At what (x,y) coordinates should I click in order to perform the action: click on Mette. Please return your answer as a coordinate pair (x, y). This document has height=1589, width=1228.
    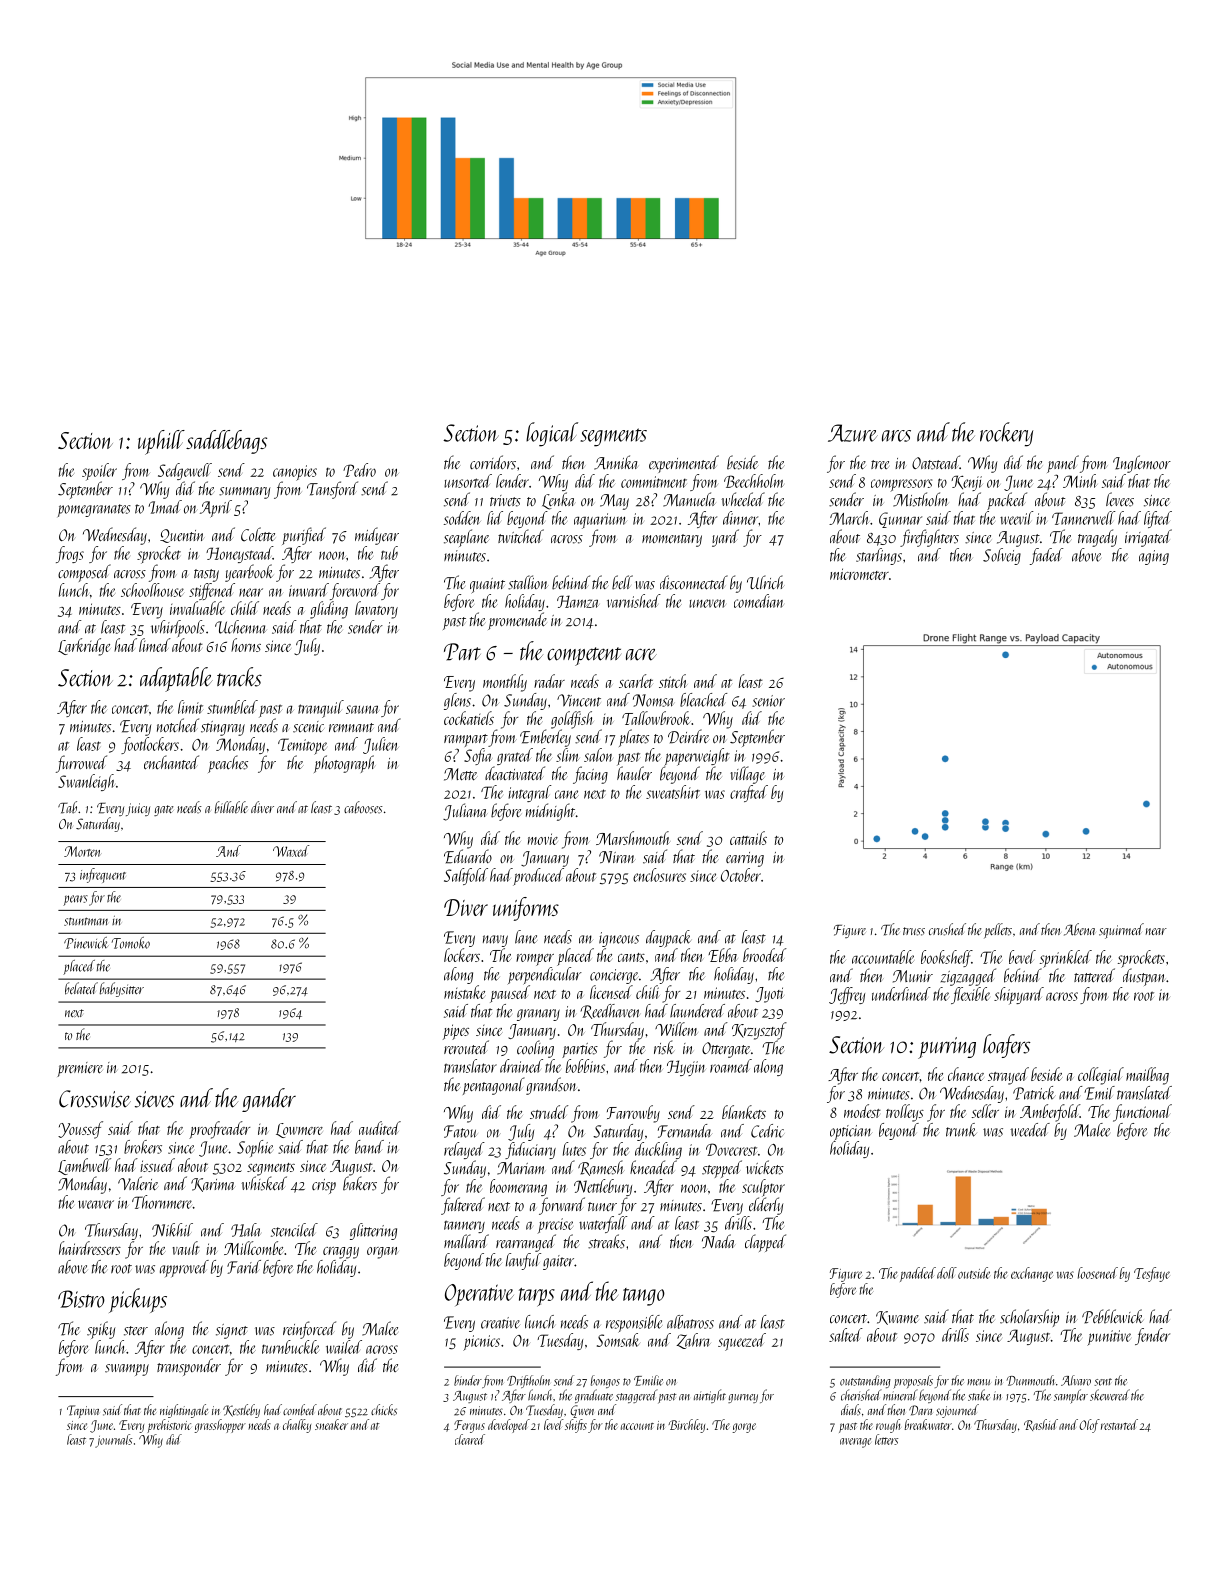
    Looking at the image, I should click on (460, 774).
